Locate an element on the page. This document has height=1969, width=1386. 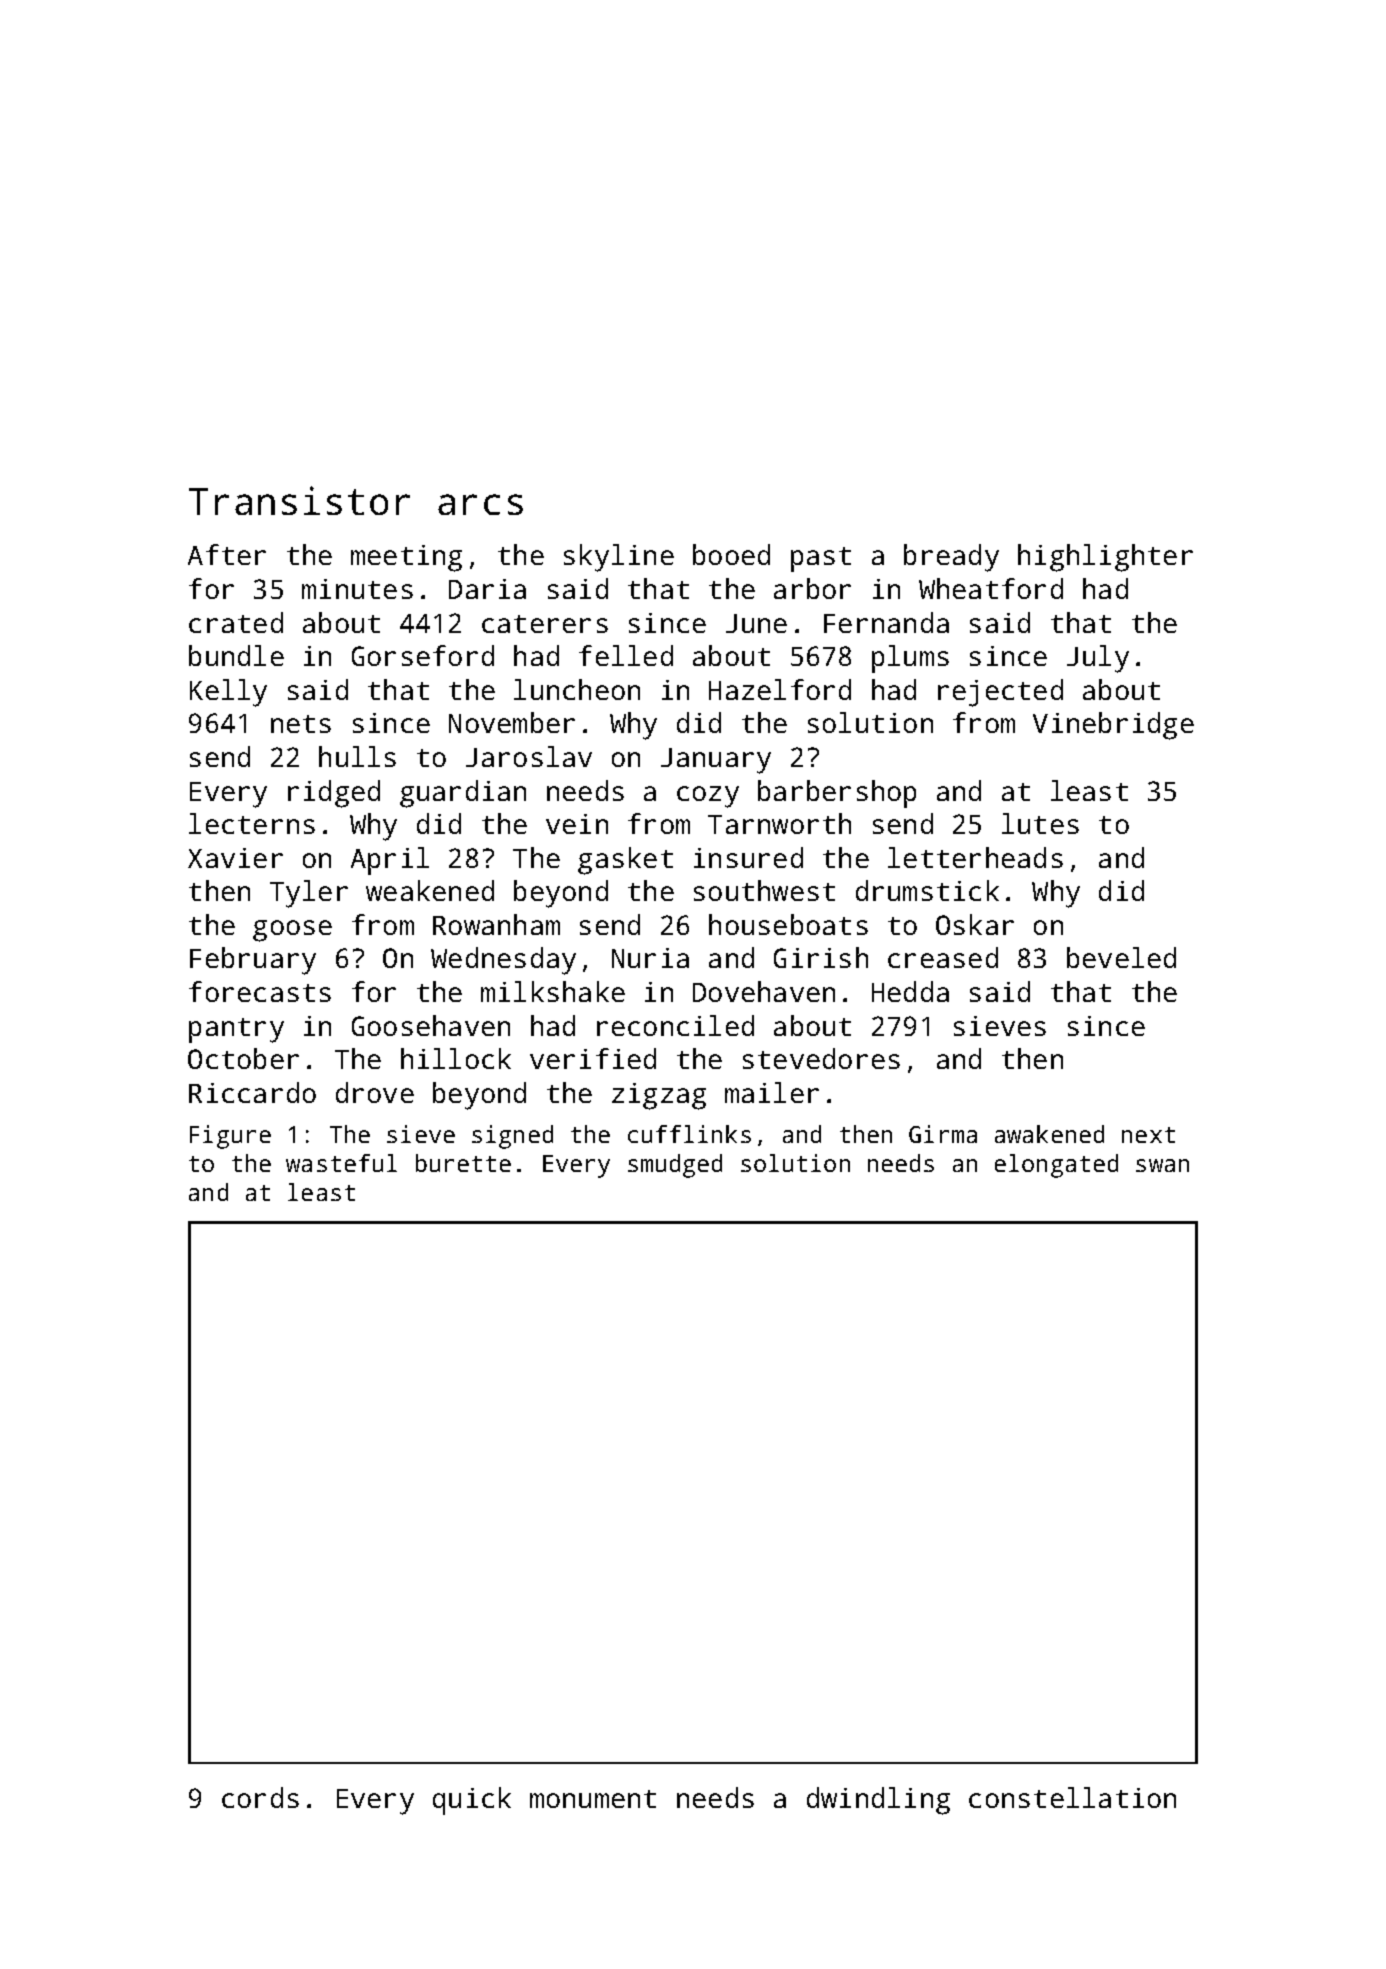
constellation is located at coordinates (1072, 1797).
